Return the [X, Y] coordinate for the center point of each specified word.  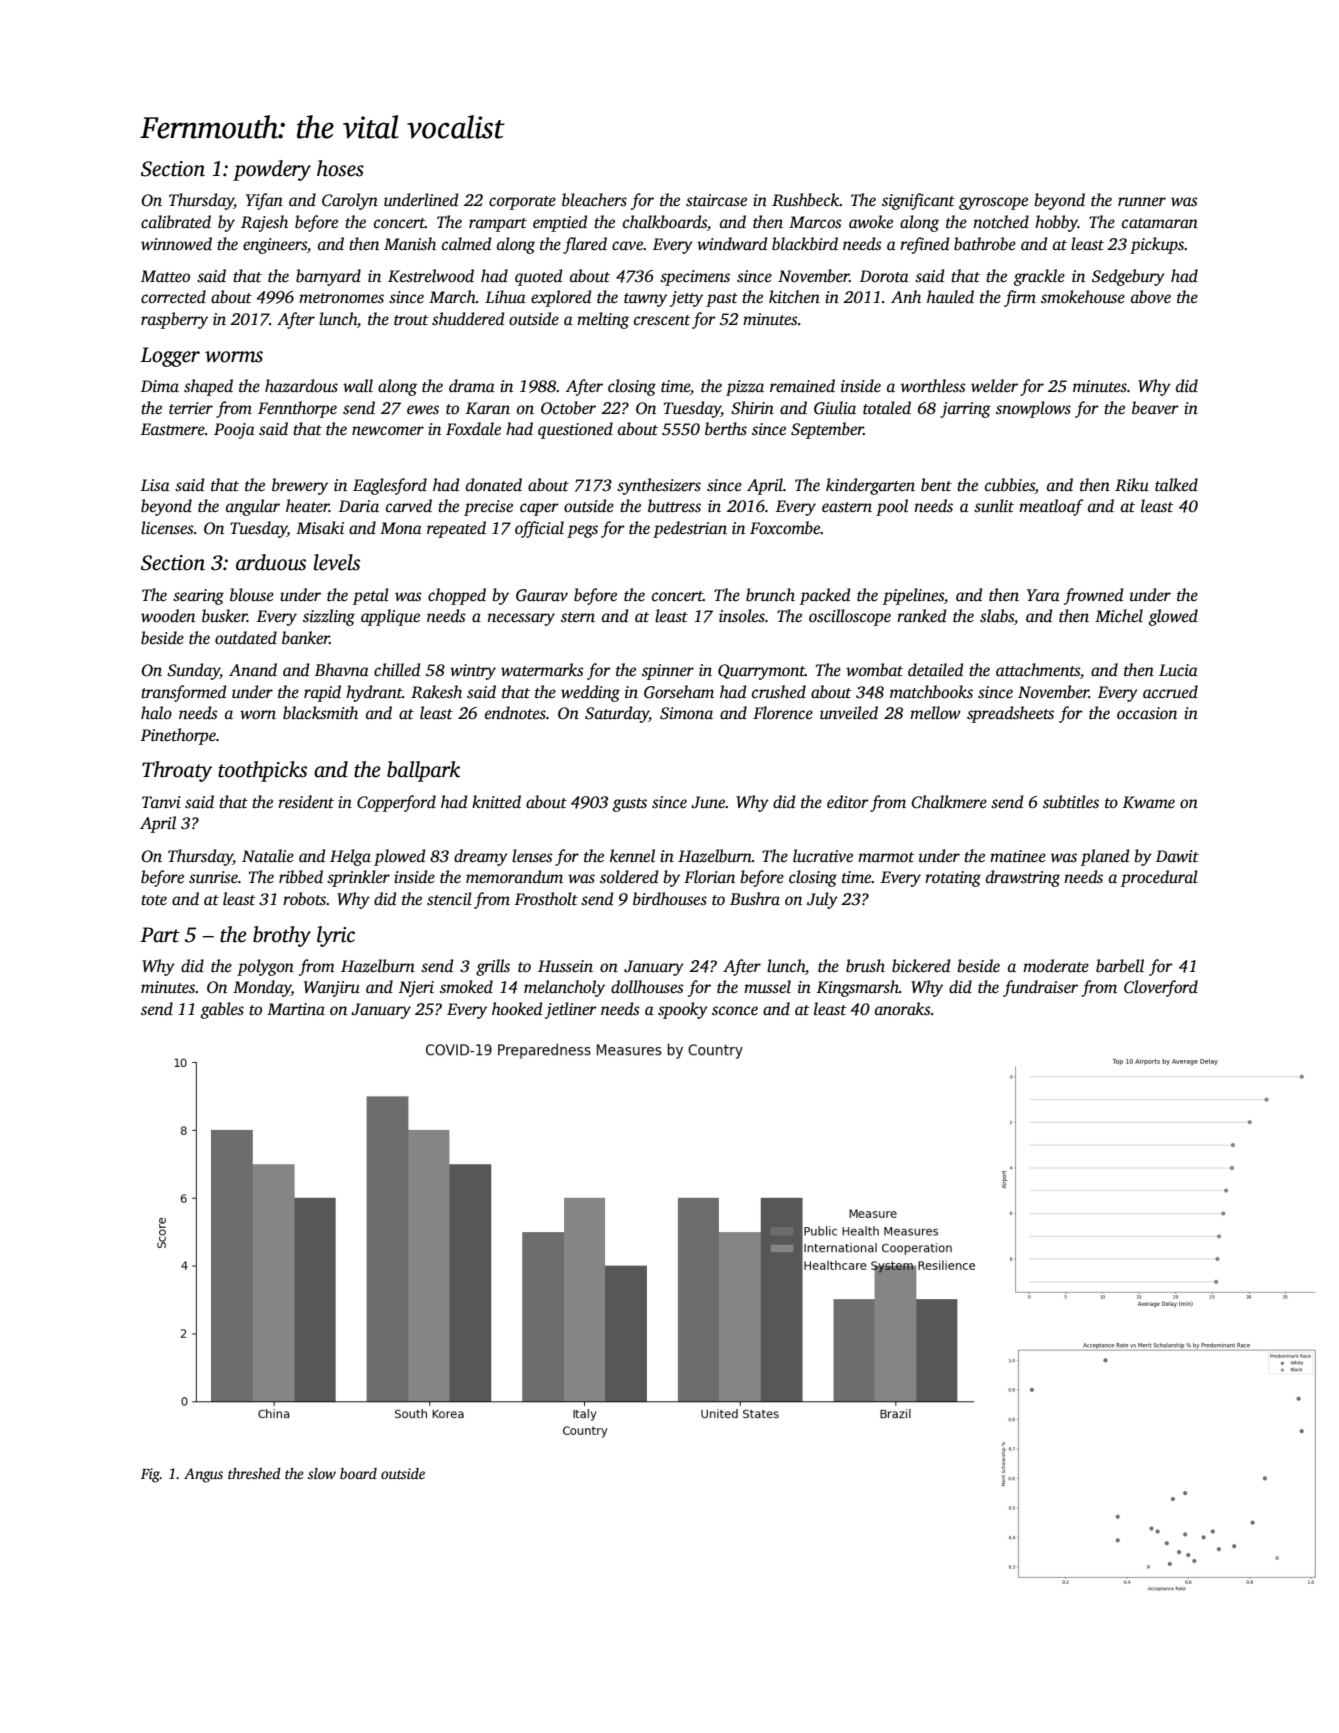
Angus [203, 1475]
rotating [953, 879]
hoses [340, 168]
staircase [716, 200]
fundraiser [1040, 988]
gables [222, 1010]
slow [322, 1473]
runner [1142, 202]
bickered [921, 966]
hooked [517, 1009]
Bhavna [342, 669]
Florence [783, 713]
